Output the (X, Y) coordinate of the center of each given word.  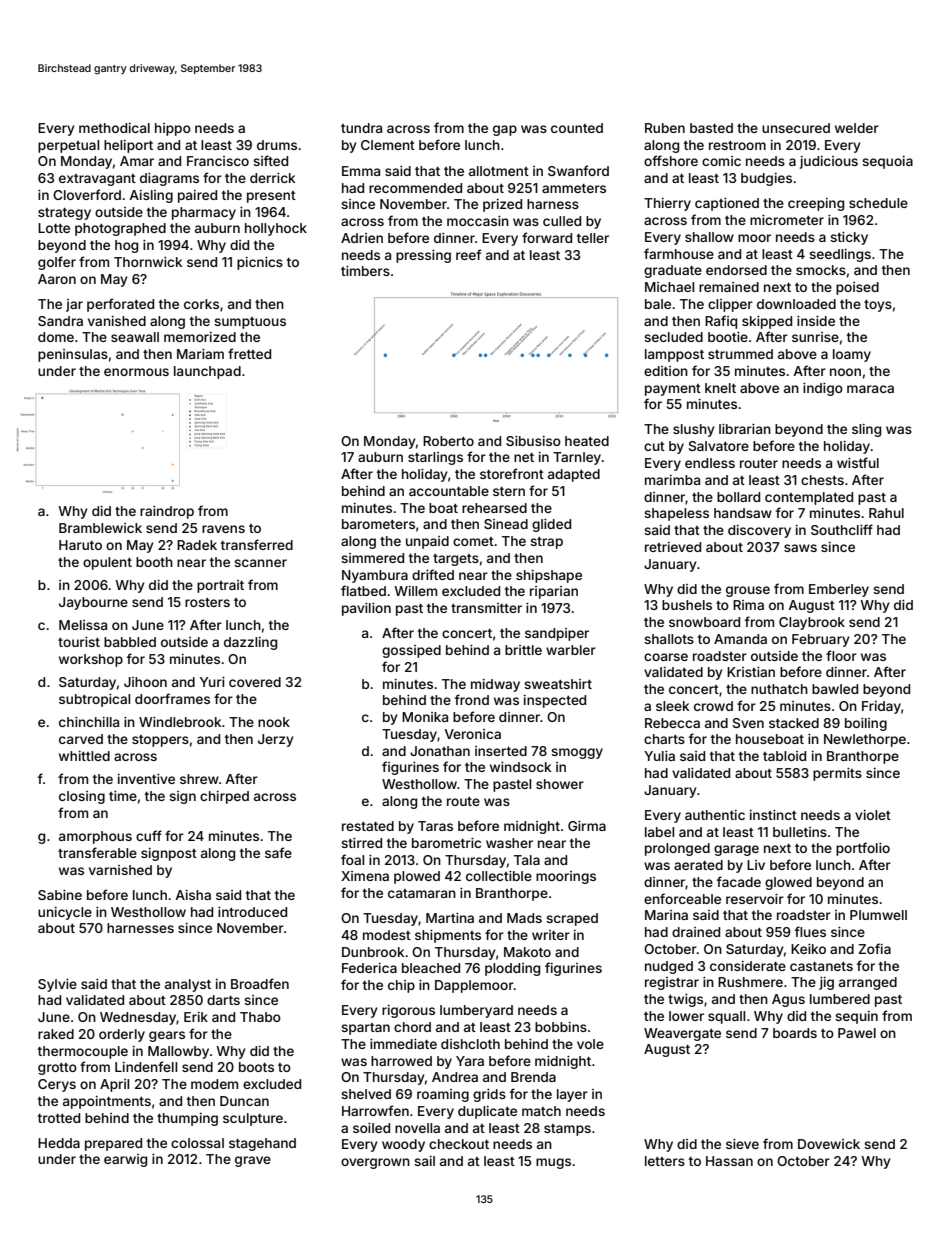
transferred (257, 544)
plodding (512, 969)
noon (845, 372)
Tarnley (577, 458)
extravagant (97, 180)
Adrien (362, 238)
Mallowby (178, 1052)
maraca (870, 389)
